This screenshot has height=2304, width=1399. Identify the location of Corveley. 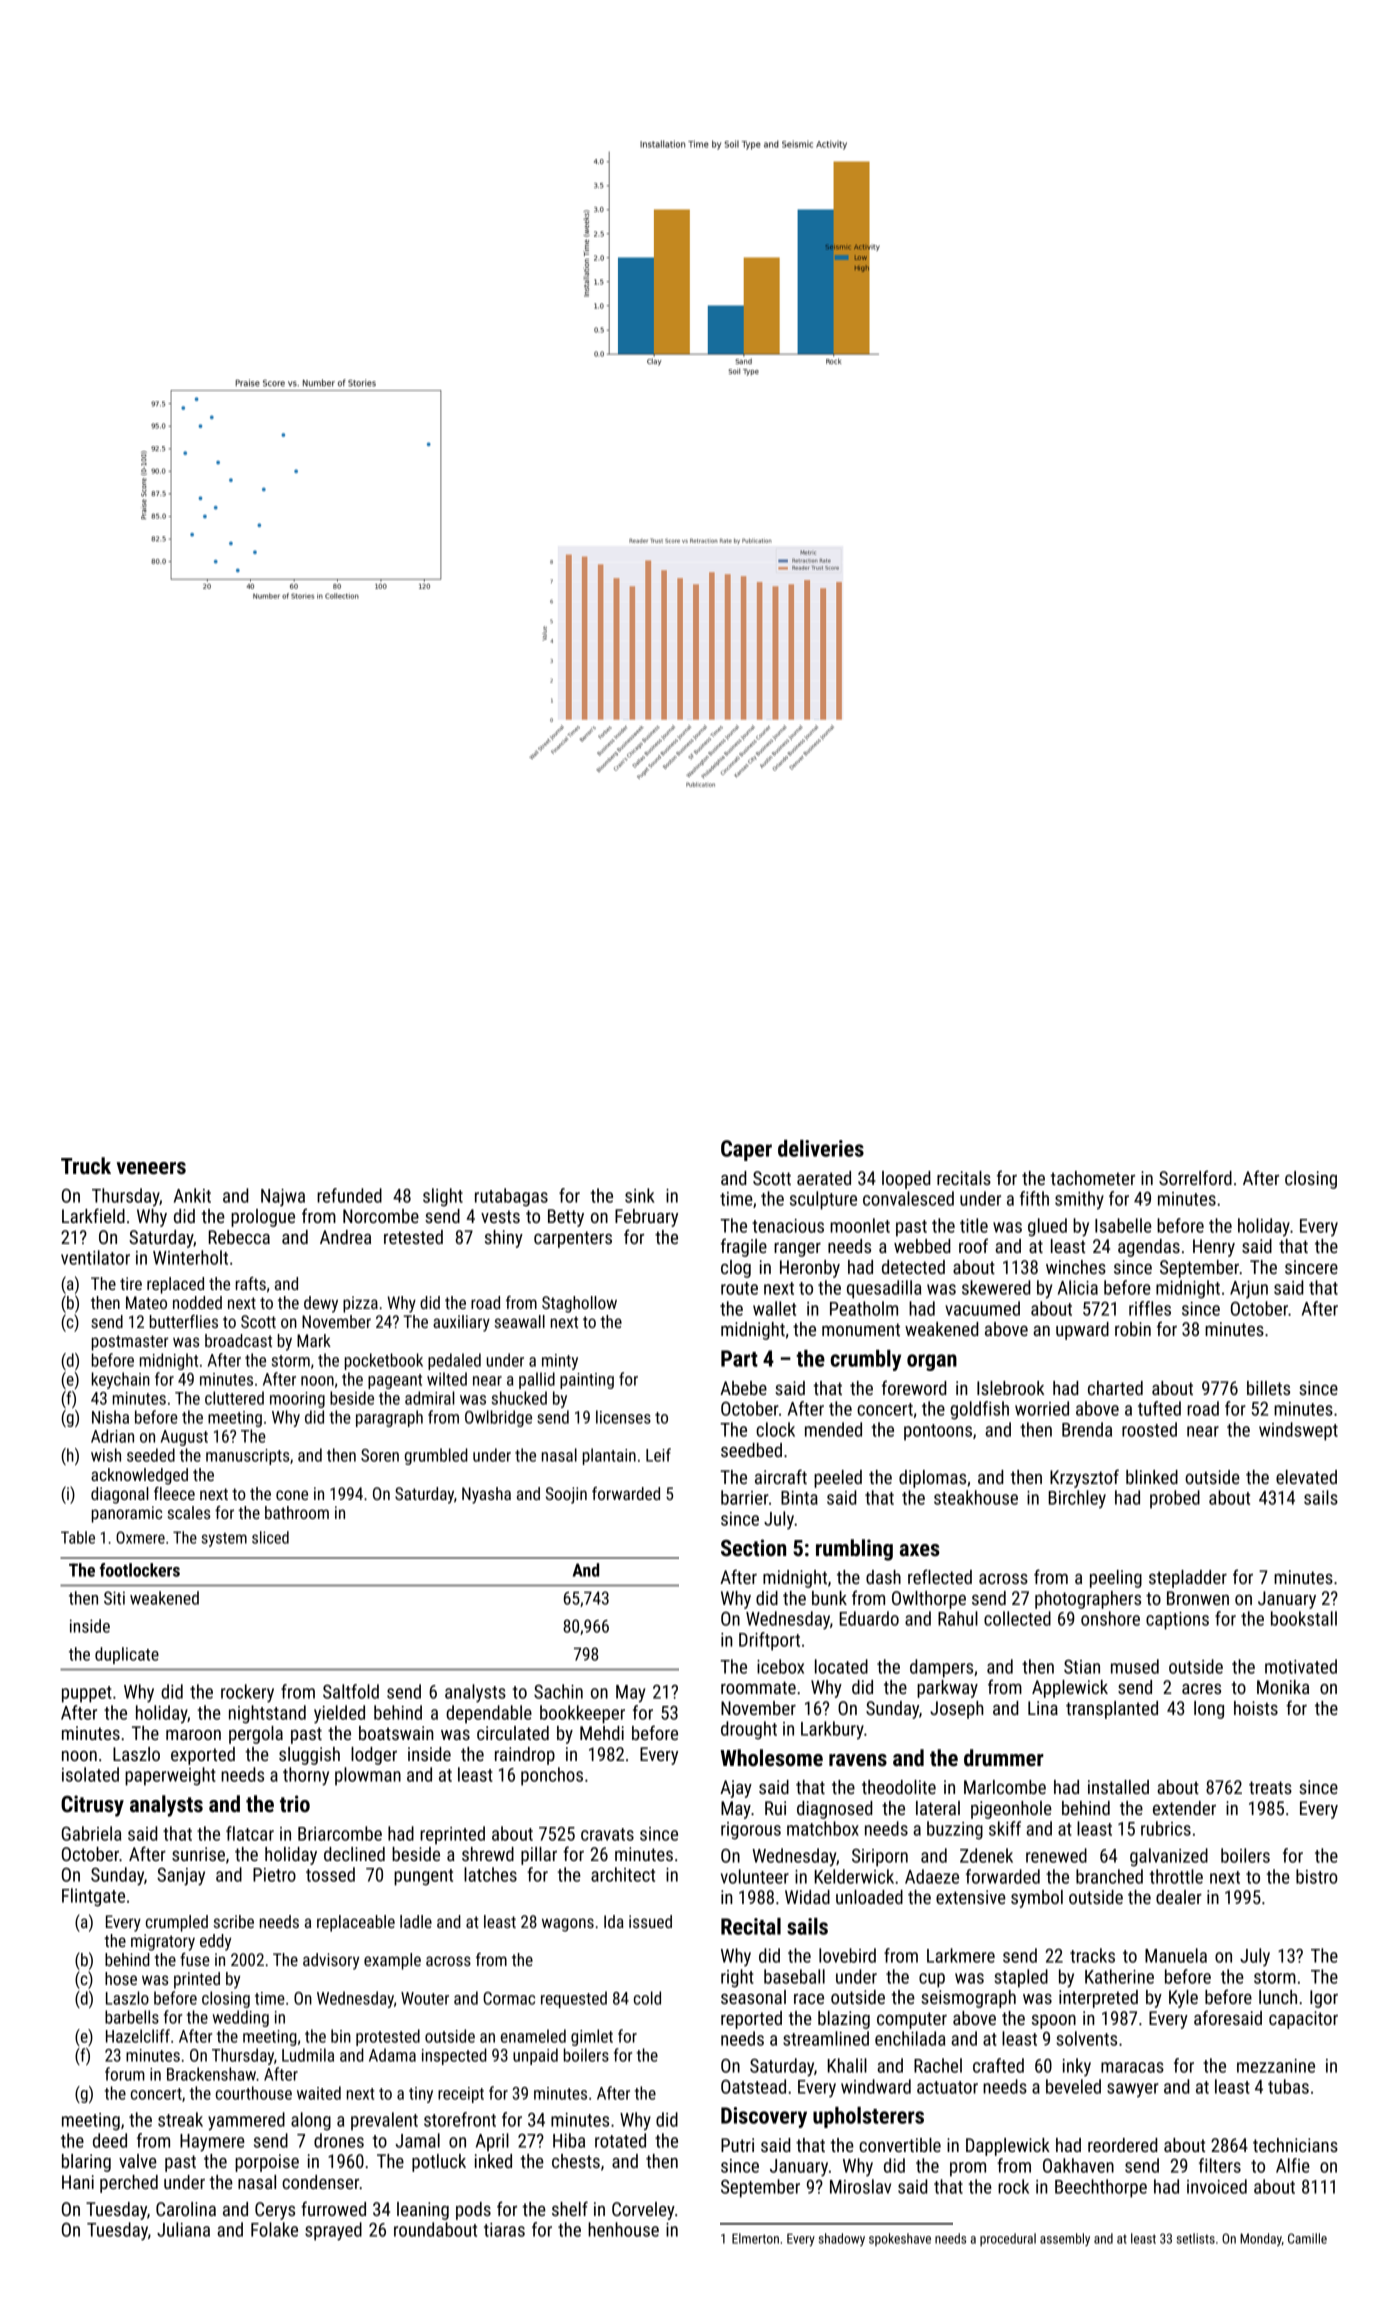
(643, 2211).
